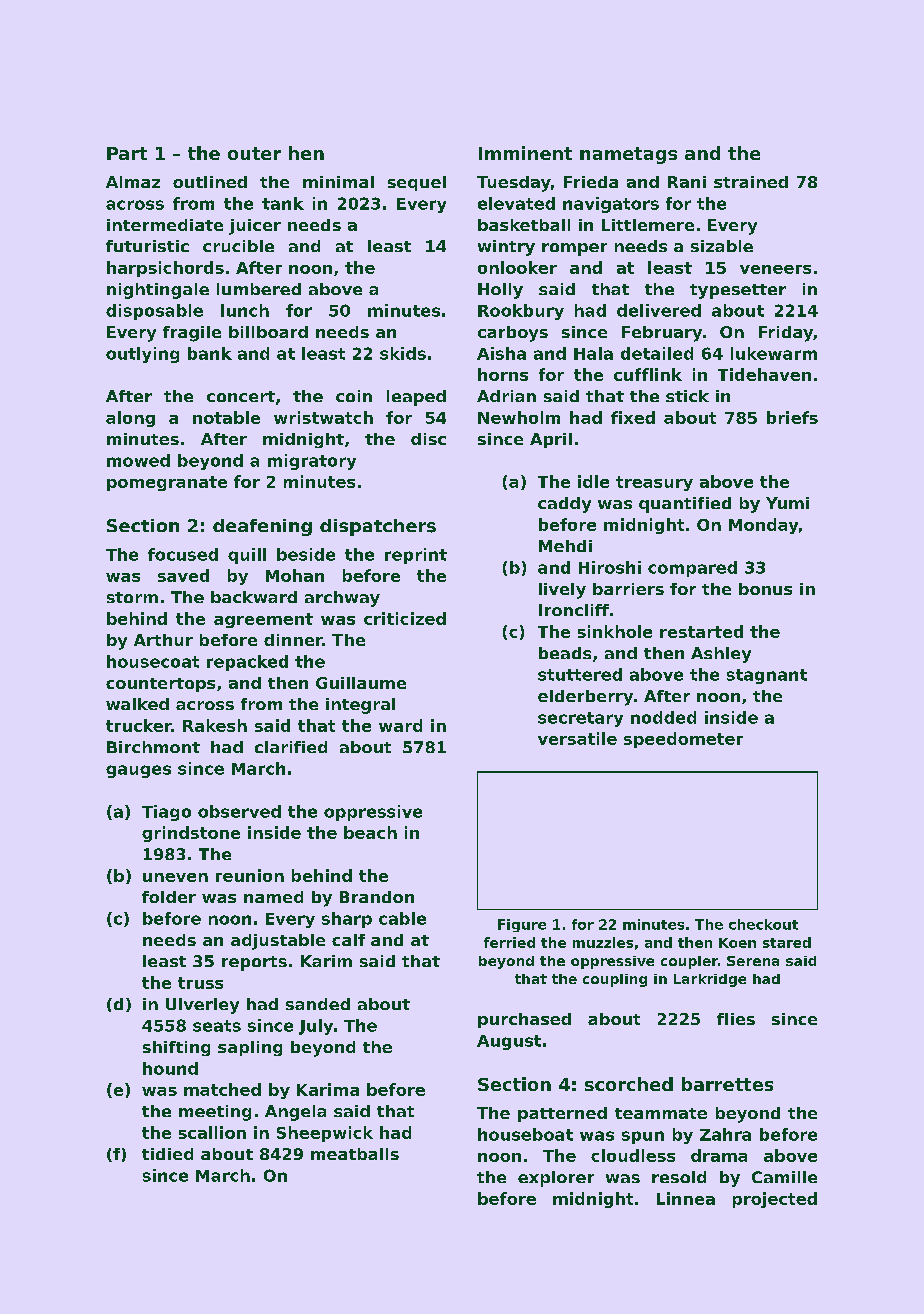 The height and width of the screenshot is (1314, 924). I want to click on August, so click(509, 1042).
